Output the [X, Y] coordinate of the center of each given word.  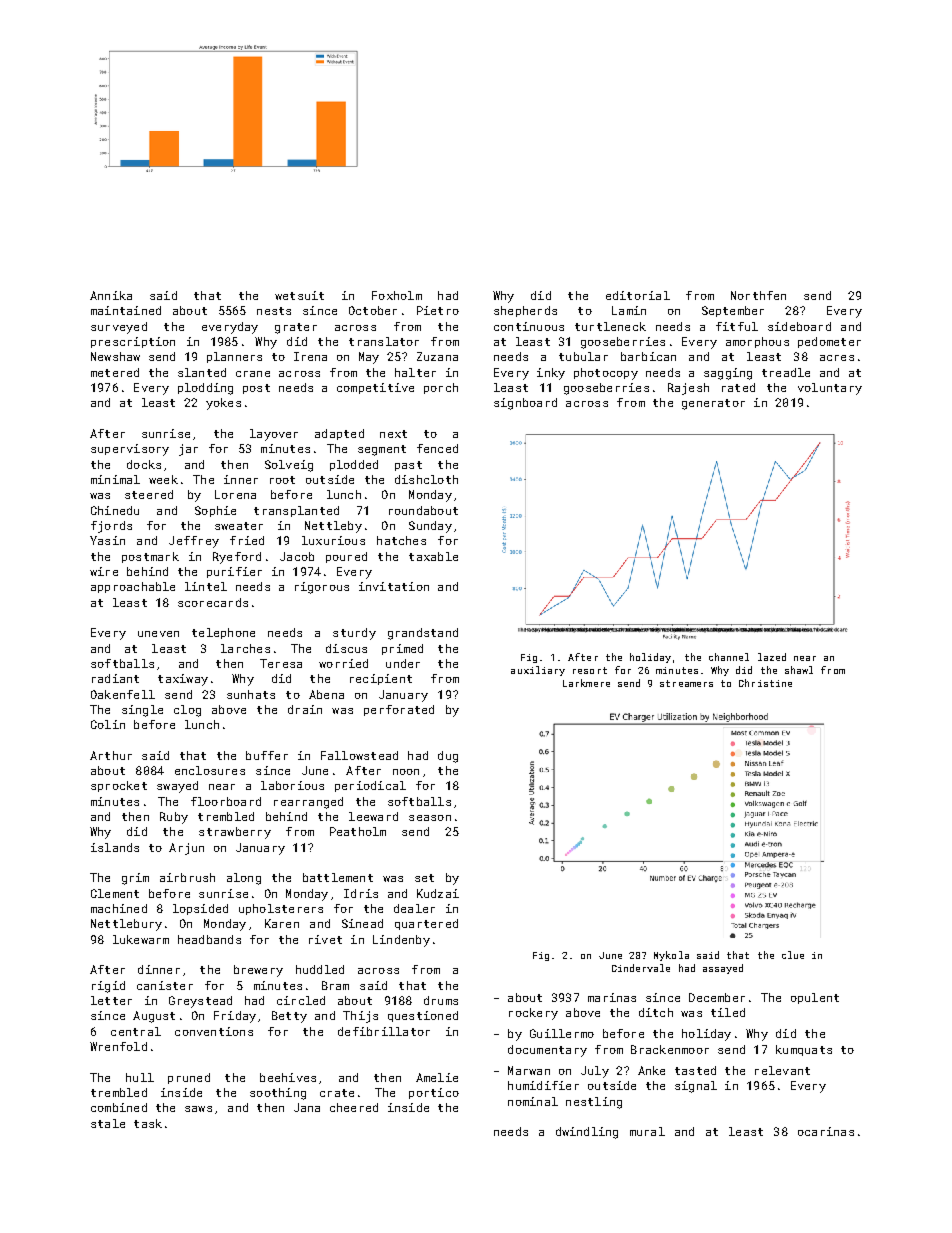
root [282, 480]
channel [729, 657]
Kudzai [438, 893]
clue [793, 955]
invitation [394, 586]
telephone [223, 633]
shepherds [525, 311]
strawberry [235, 833]
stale [108, 1123]
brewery [258, 971]
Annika [111, 295]
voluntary [830, 389]
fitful [737, 326]
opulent [815, 998]
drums [441, 1000]
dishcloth [426, 479]
